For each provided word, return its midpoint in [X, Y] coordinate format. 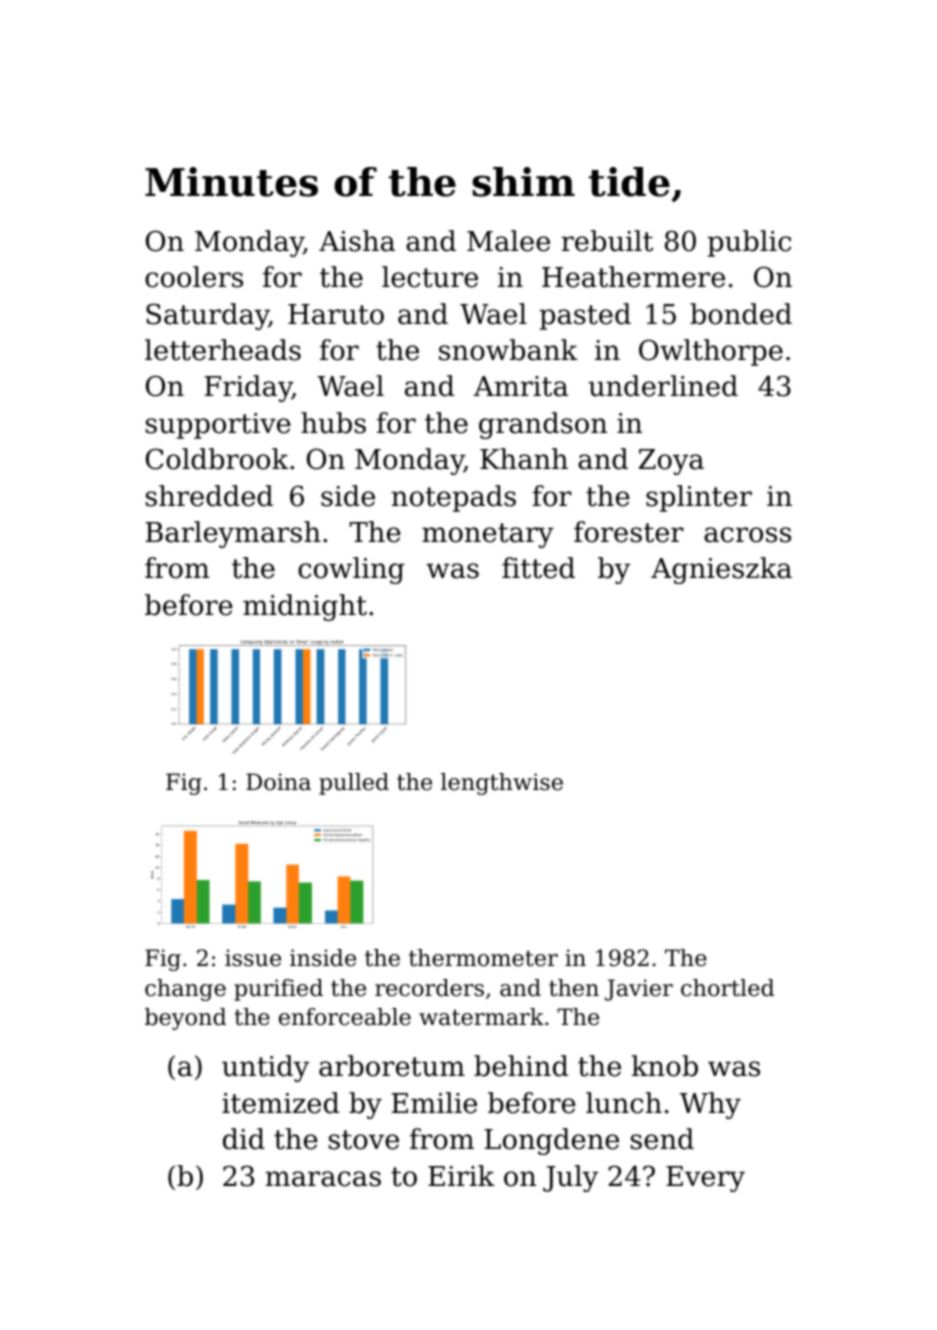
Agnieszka [721, 570]
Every [705, 1179]
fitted [538, 568]
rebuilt [607, 241]
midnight [305, 607]
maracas [323, 1179]
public [749, 243]
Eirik [461, 1175]
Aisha [357, 241]
